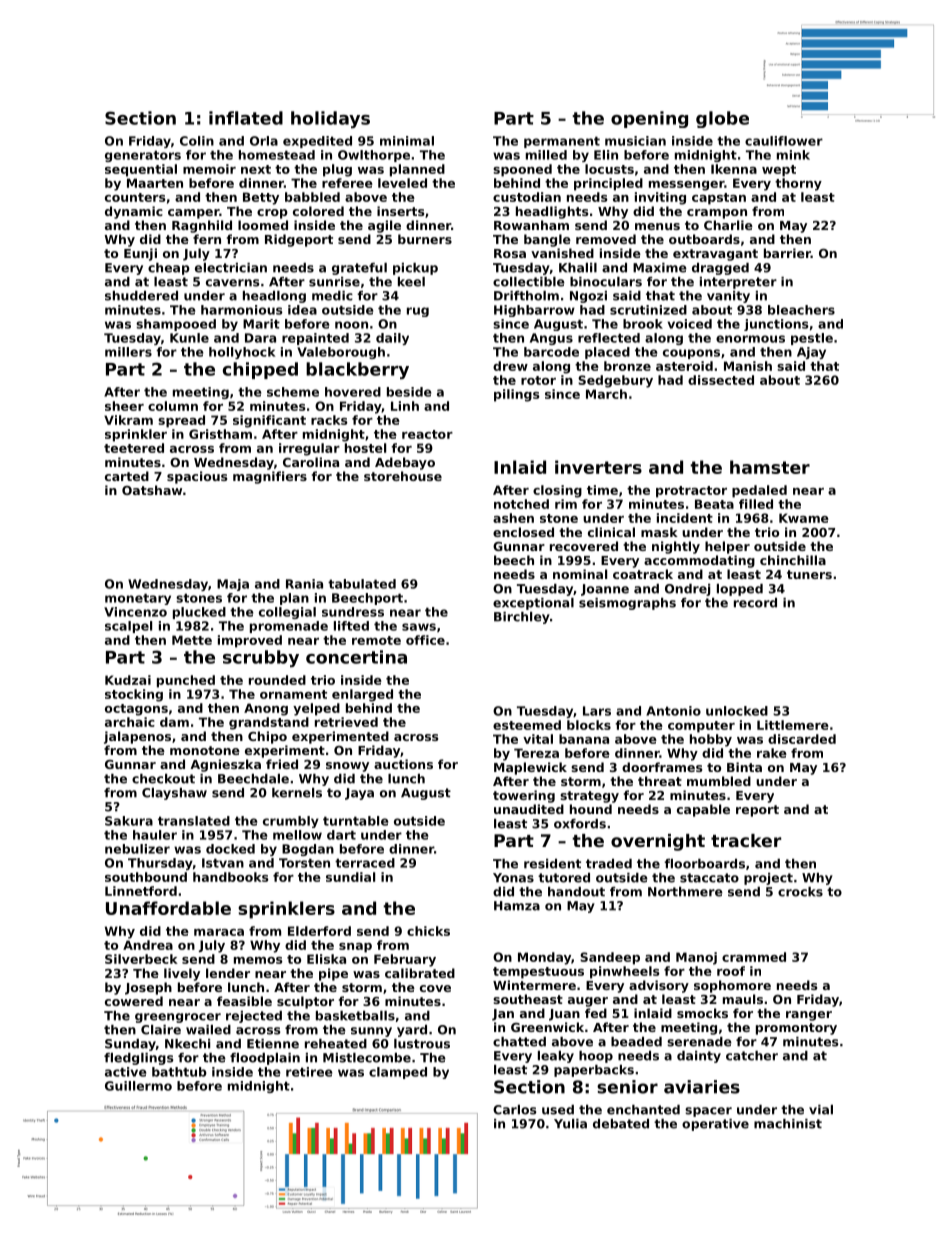 This image has height=1233, width=952. Describe the element at coordinates (179, 1072) in the image. I see `bathtub` at that location.
